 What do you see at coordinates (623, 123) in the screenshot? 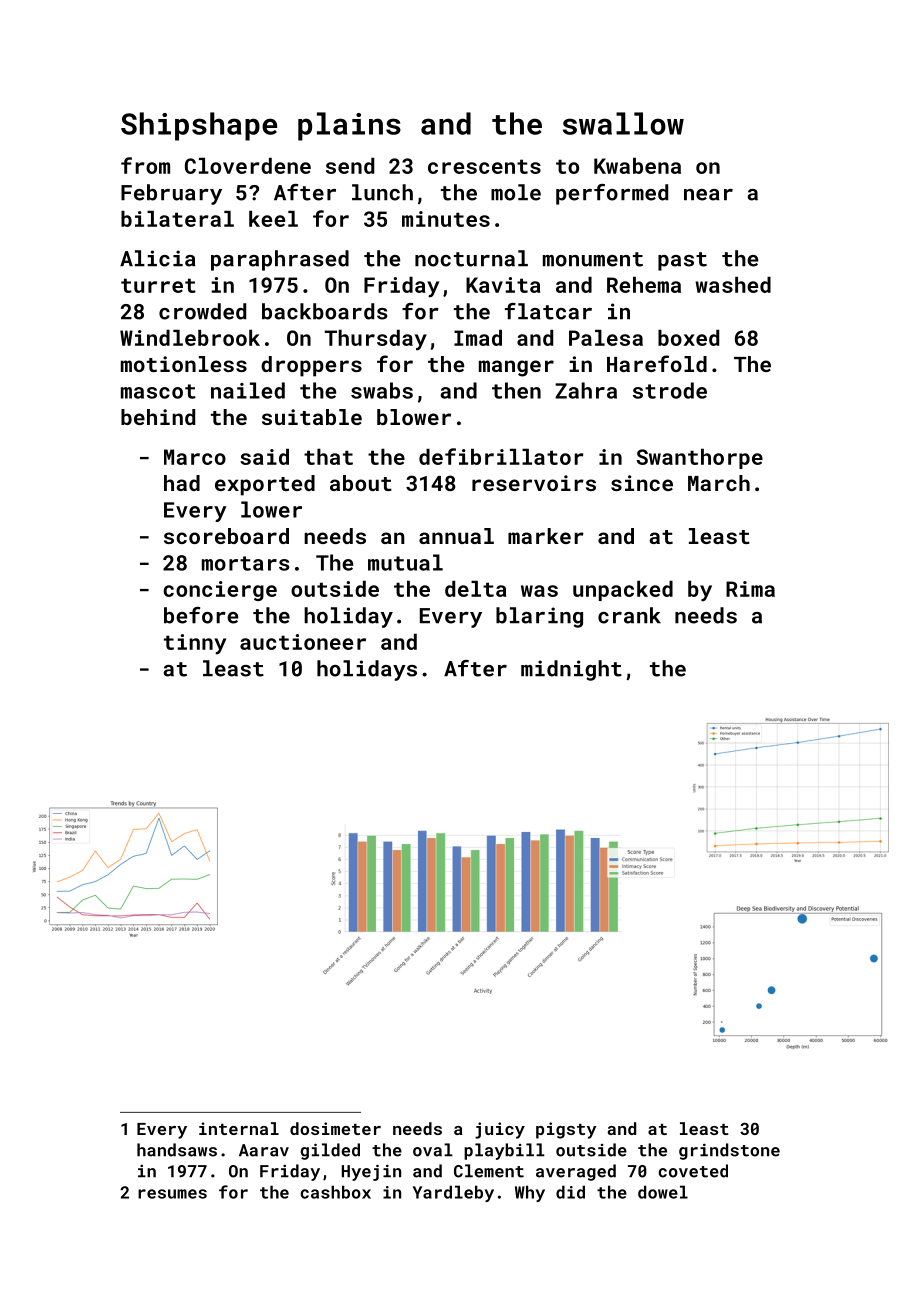
I see `swallow` at bounding box center [623, 123].
